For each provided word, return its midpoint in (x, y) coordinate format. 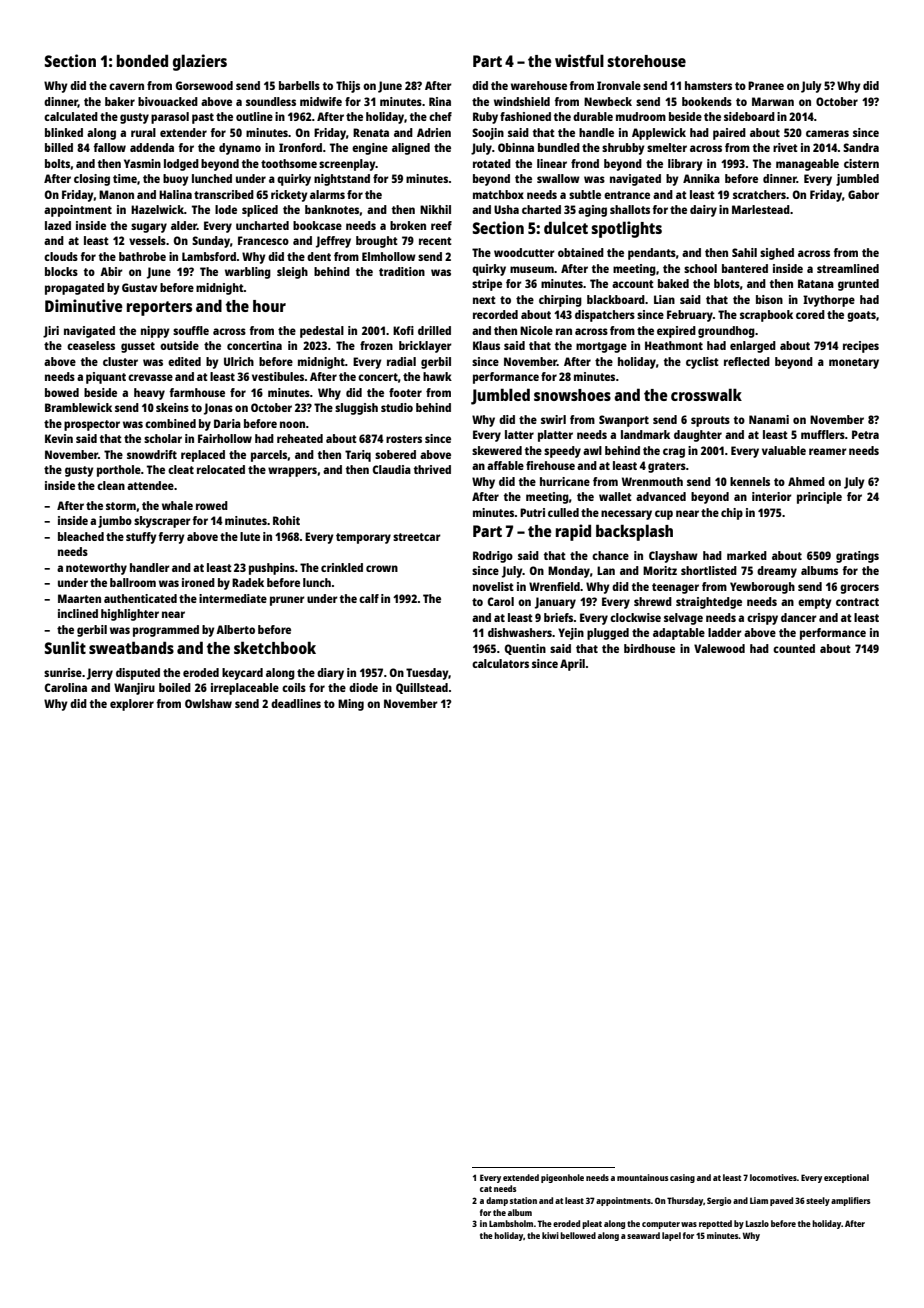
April (572, 665)
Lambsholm (511, 1223)
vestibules (278, 376)
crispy (762, 619)
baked (673, 283)
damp (497, 1201)
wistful (579, 60)
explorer (132, 705)
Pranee (766, 85)
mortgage (601, 347)
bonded (142, 60)
